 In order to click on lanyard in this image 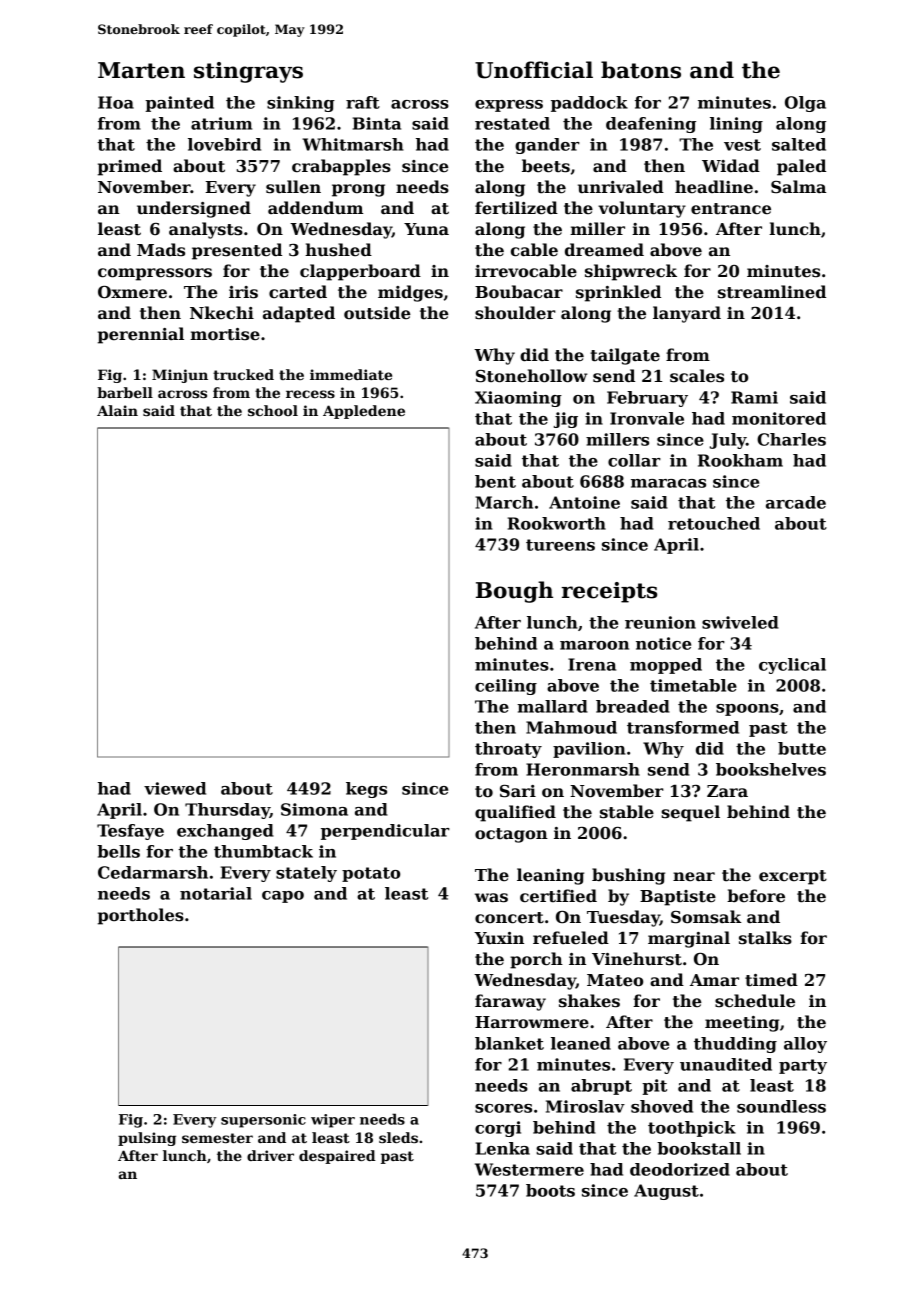, I will do `click(687, 314)`.
